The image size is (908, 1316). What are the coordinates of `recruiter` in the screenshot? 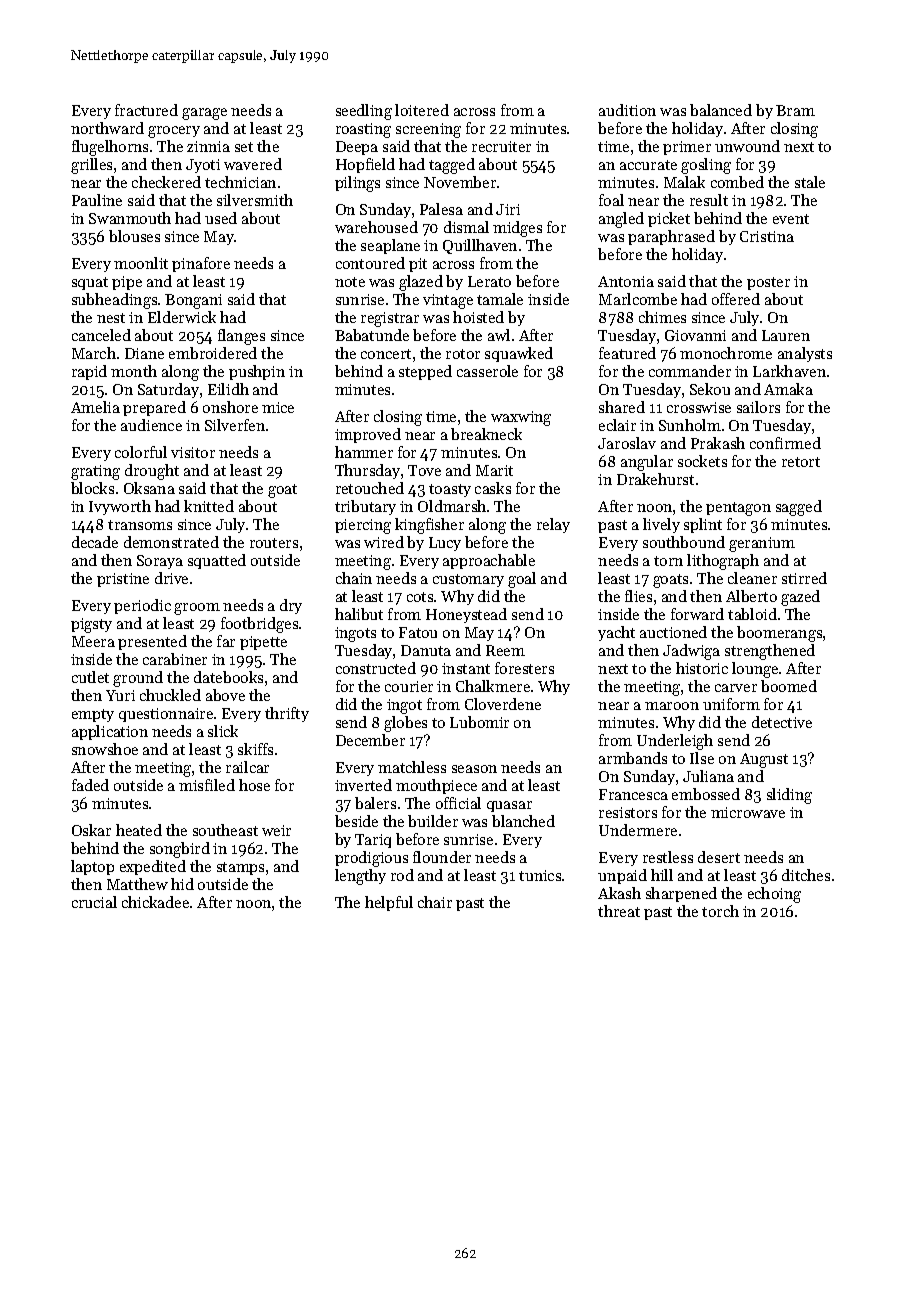 It's located at (501, 146).
